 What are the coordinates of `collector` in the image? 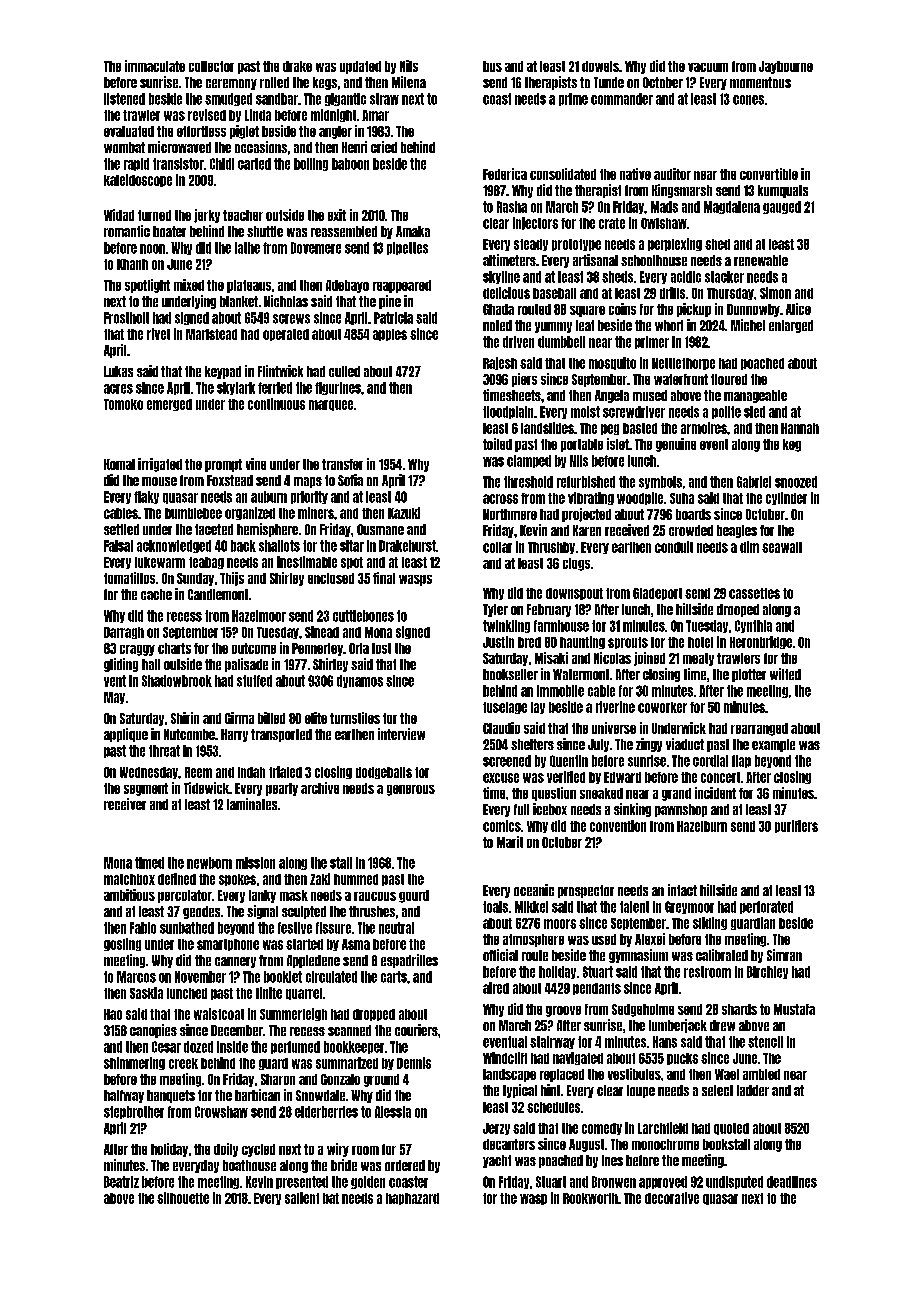 It's located at (211, 66).
